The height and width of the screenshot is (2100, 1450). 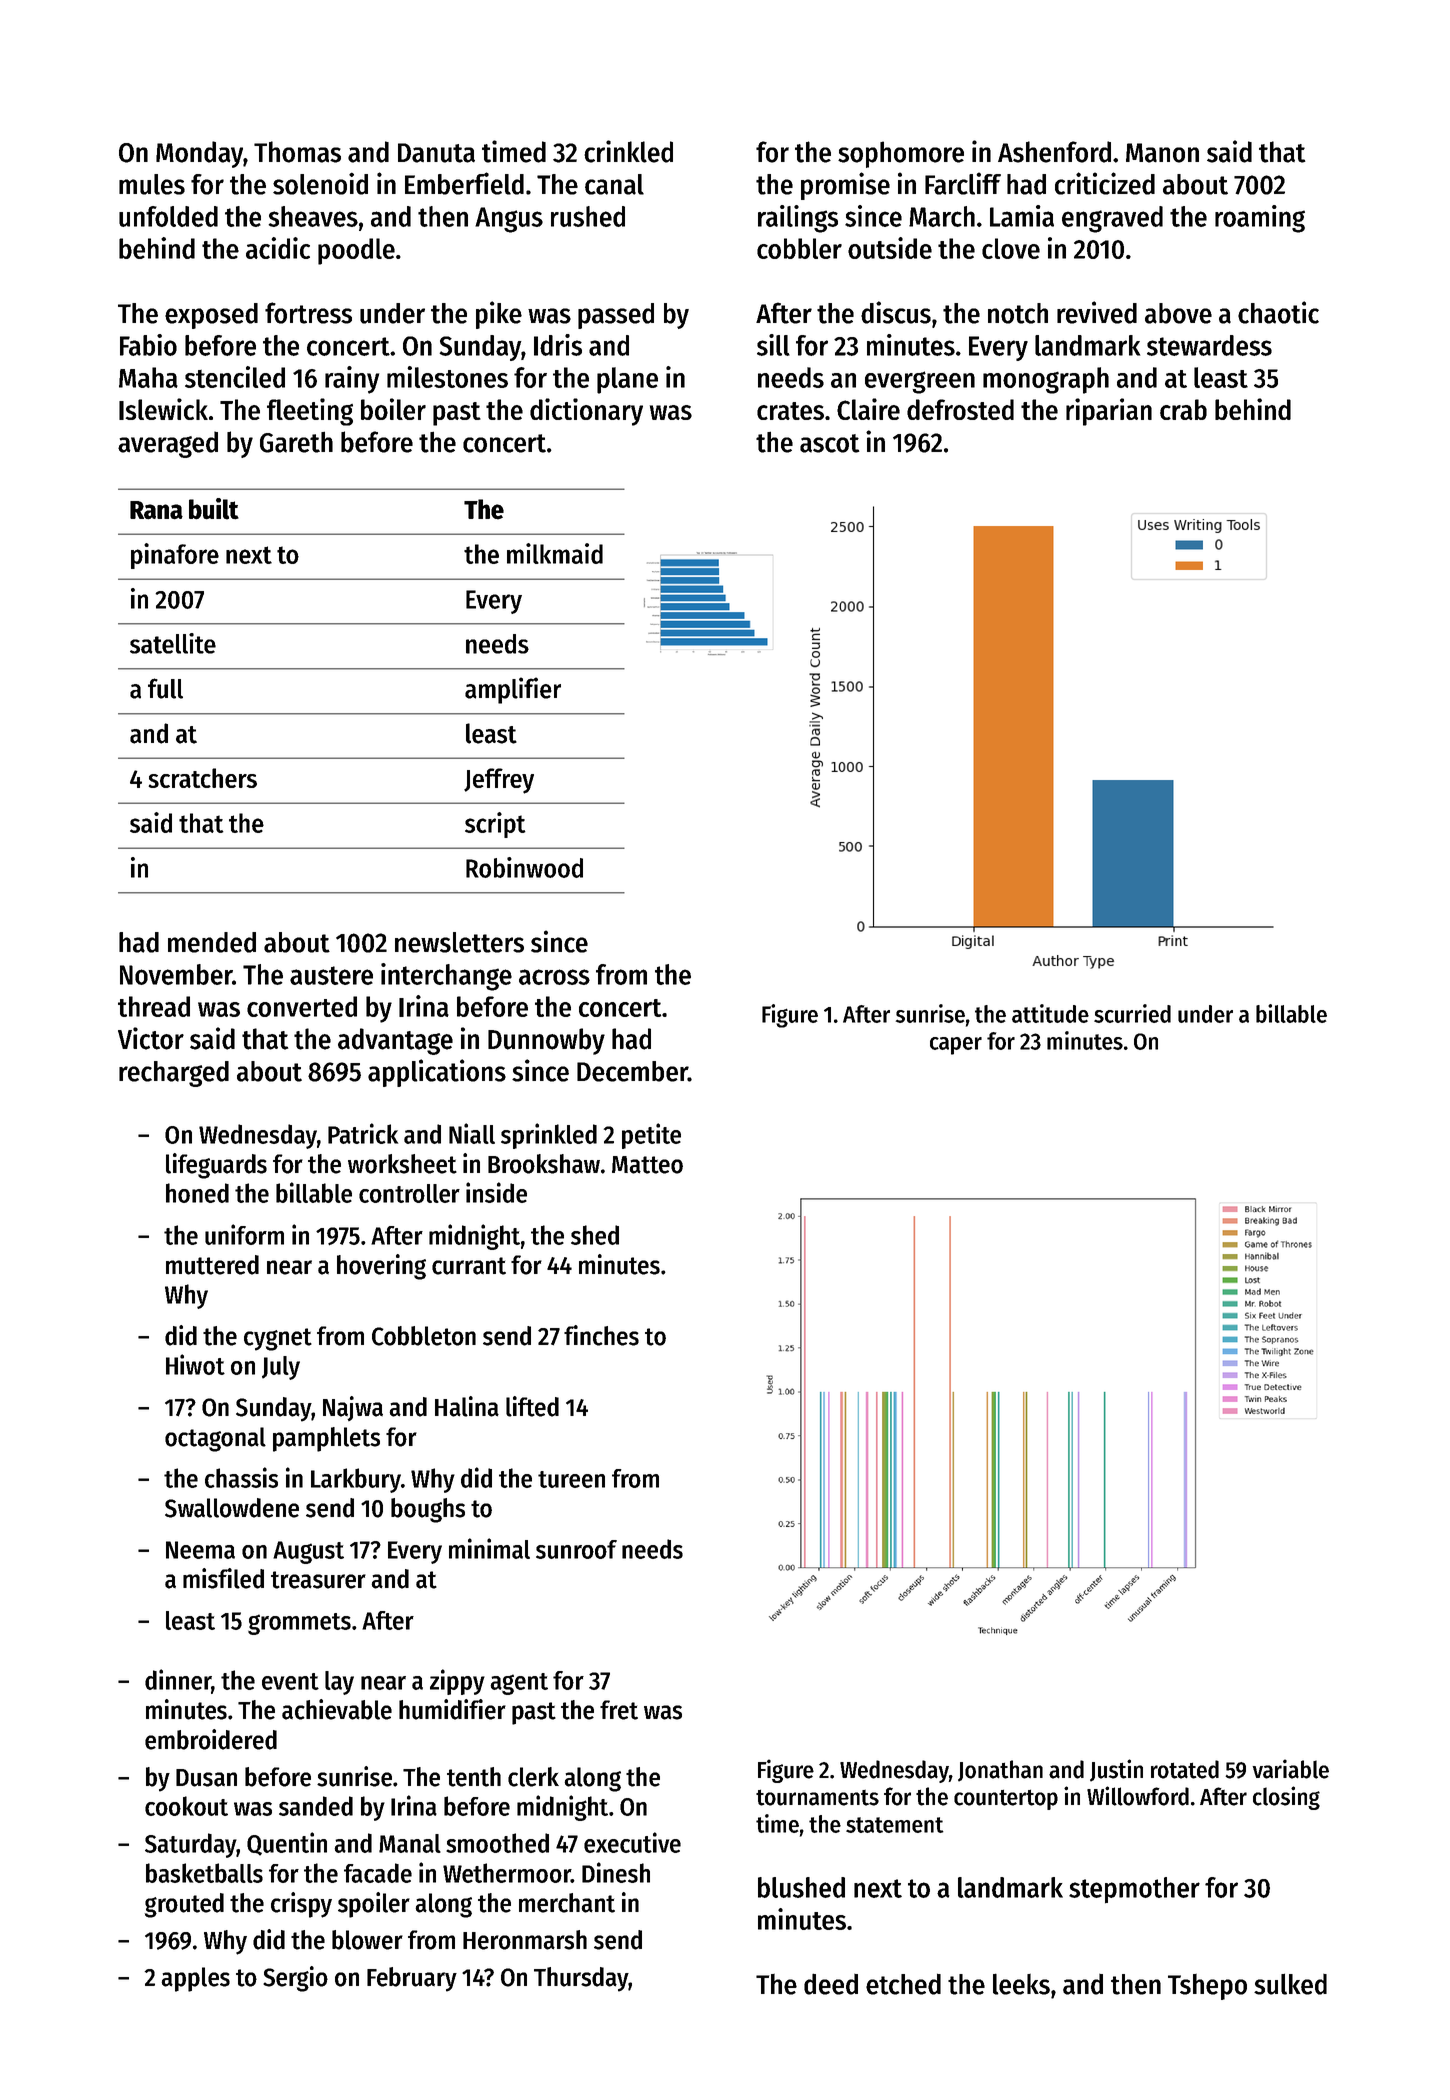 I want to click on attitude, so click(x=1050, y=1013).
